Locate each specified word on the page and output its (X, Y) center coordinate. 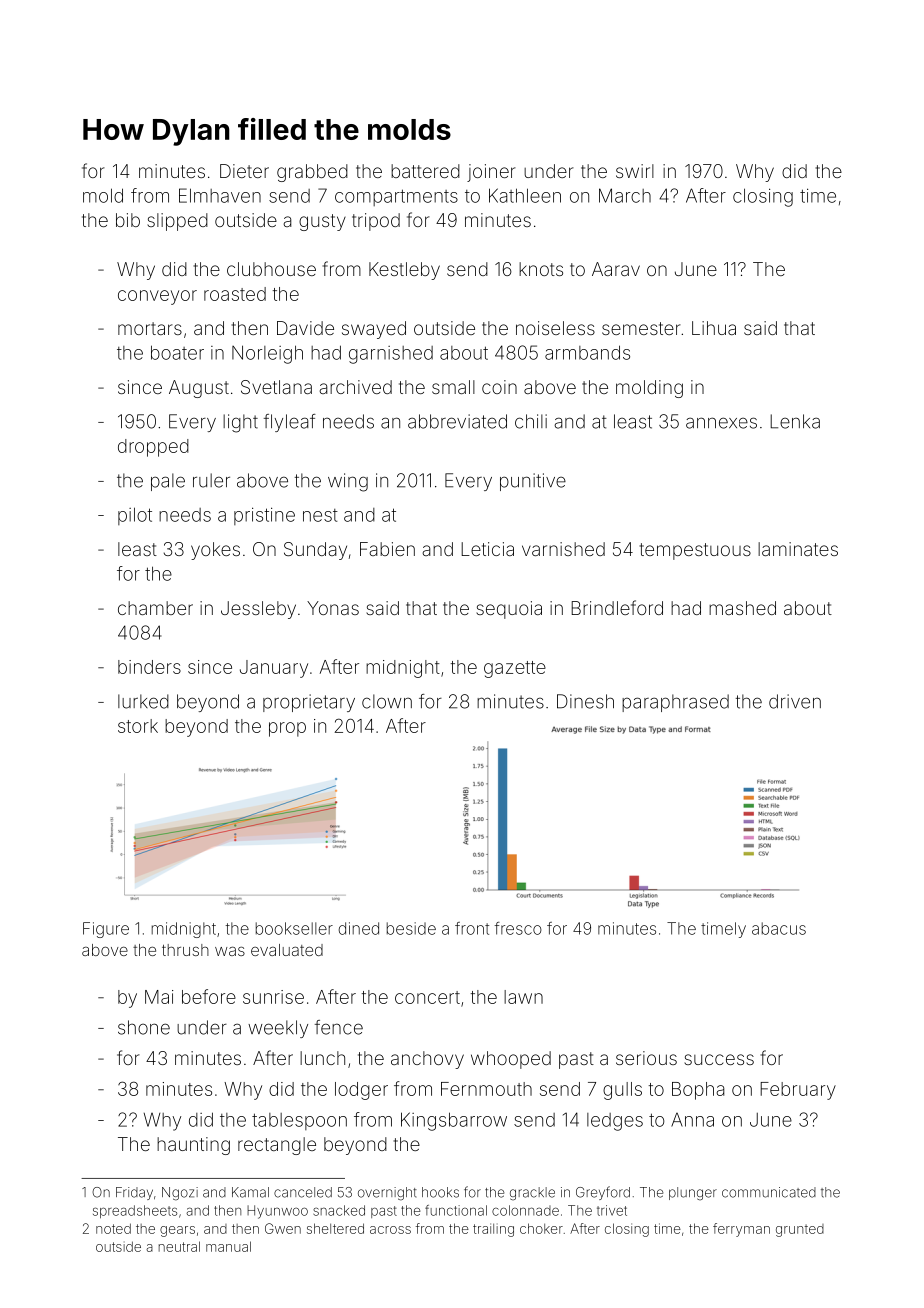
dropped (153, 448)
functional (456, 1210)
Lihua (714, 328)
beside (411, 928)
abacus (779, 928)
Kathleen (525, 195)
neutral (179, 1246)
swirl (635, 171)
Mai (159, 997)
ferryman (741, 1230)
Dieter (244, 171)
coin (499, 387)
